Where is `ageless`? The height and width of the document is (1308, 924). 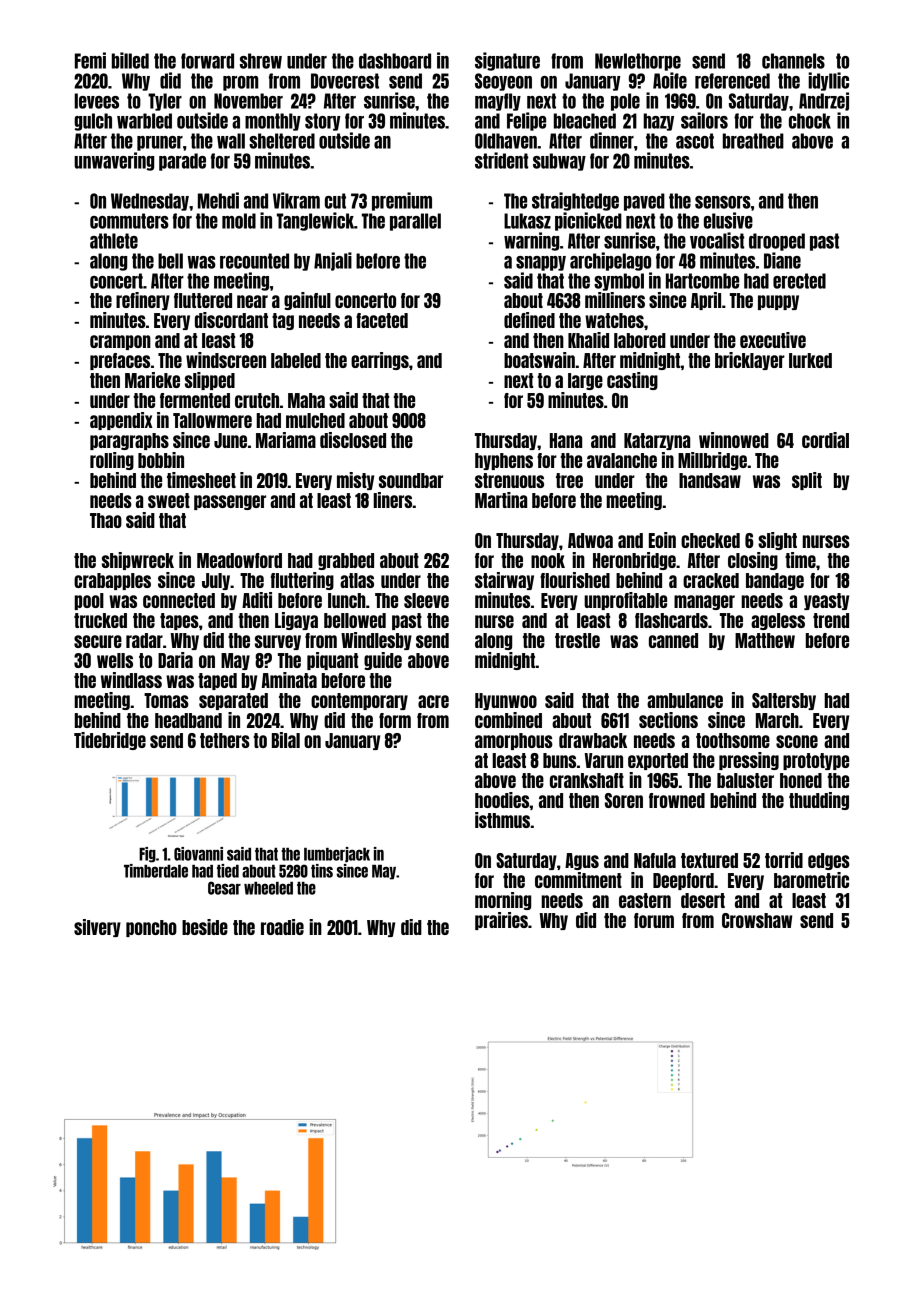
ageless is located at coordinates (778, 621).
